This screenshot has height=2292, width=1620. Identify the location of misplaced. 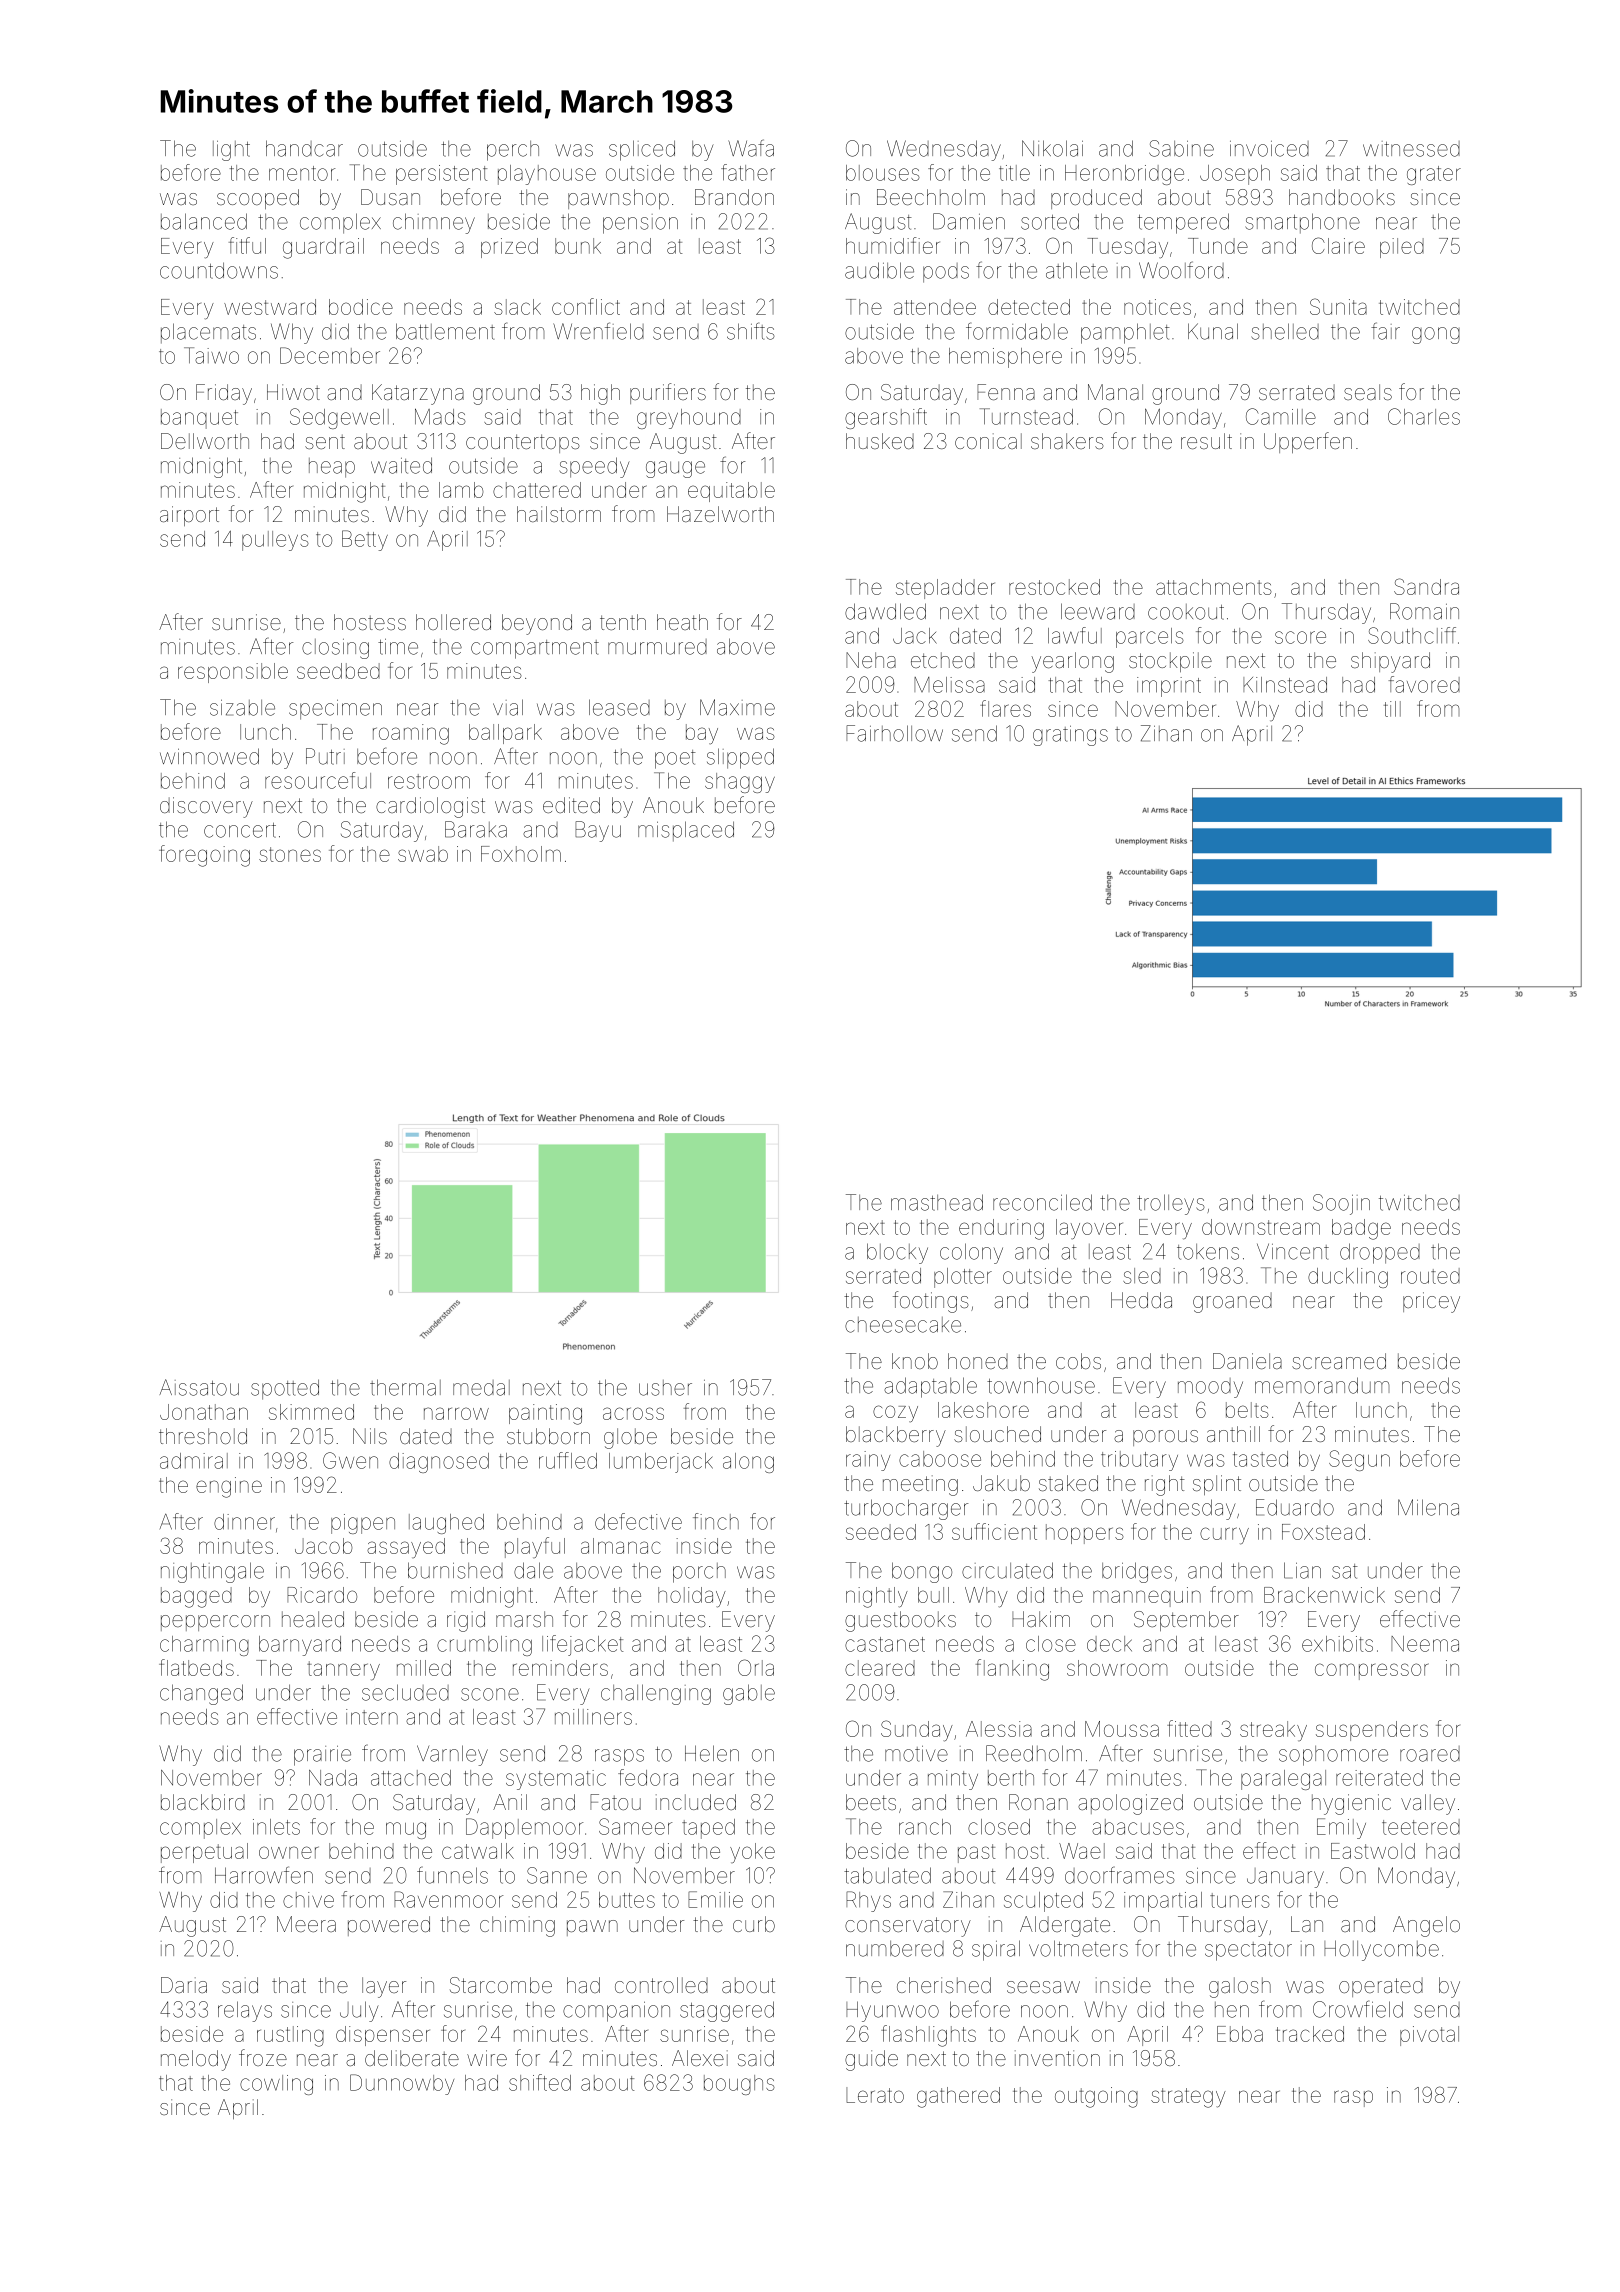
(686, 831).
